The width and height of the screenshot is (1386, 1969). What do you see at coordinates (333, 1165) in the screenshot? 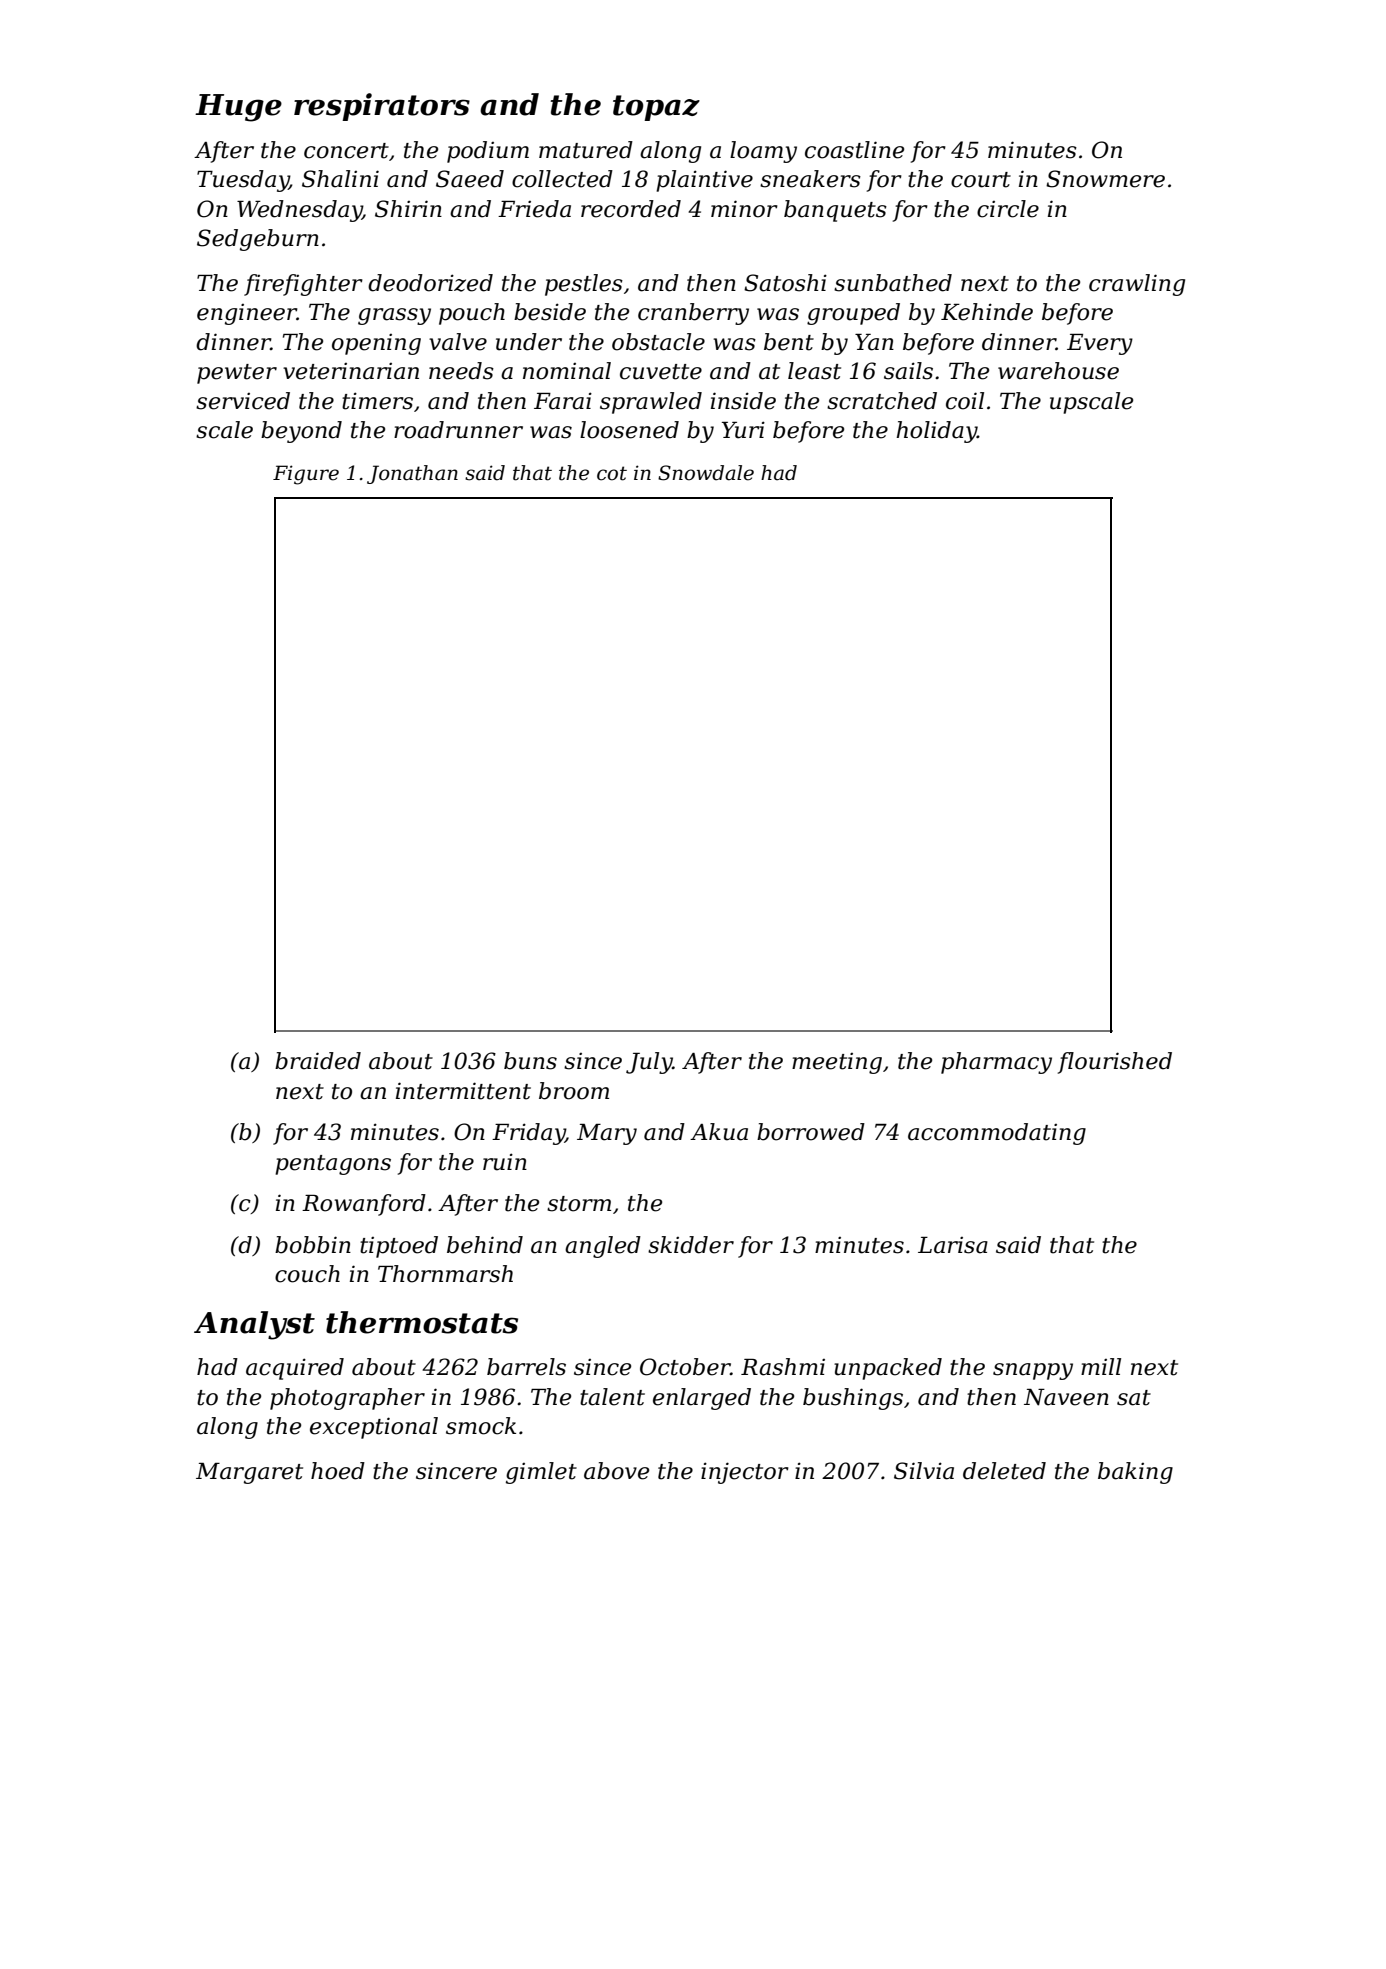
I see `pentagons` at bounding box center [333, 1165].
